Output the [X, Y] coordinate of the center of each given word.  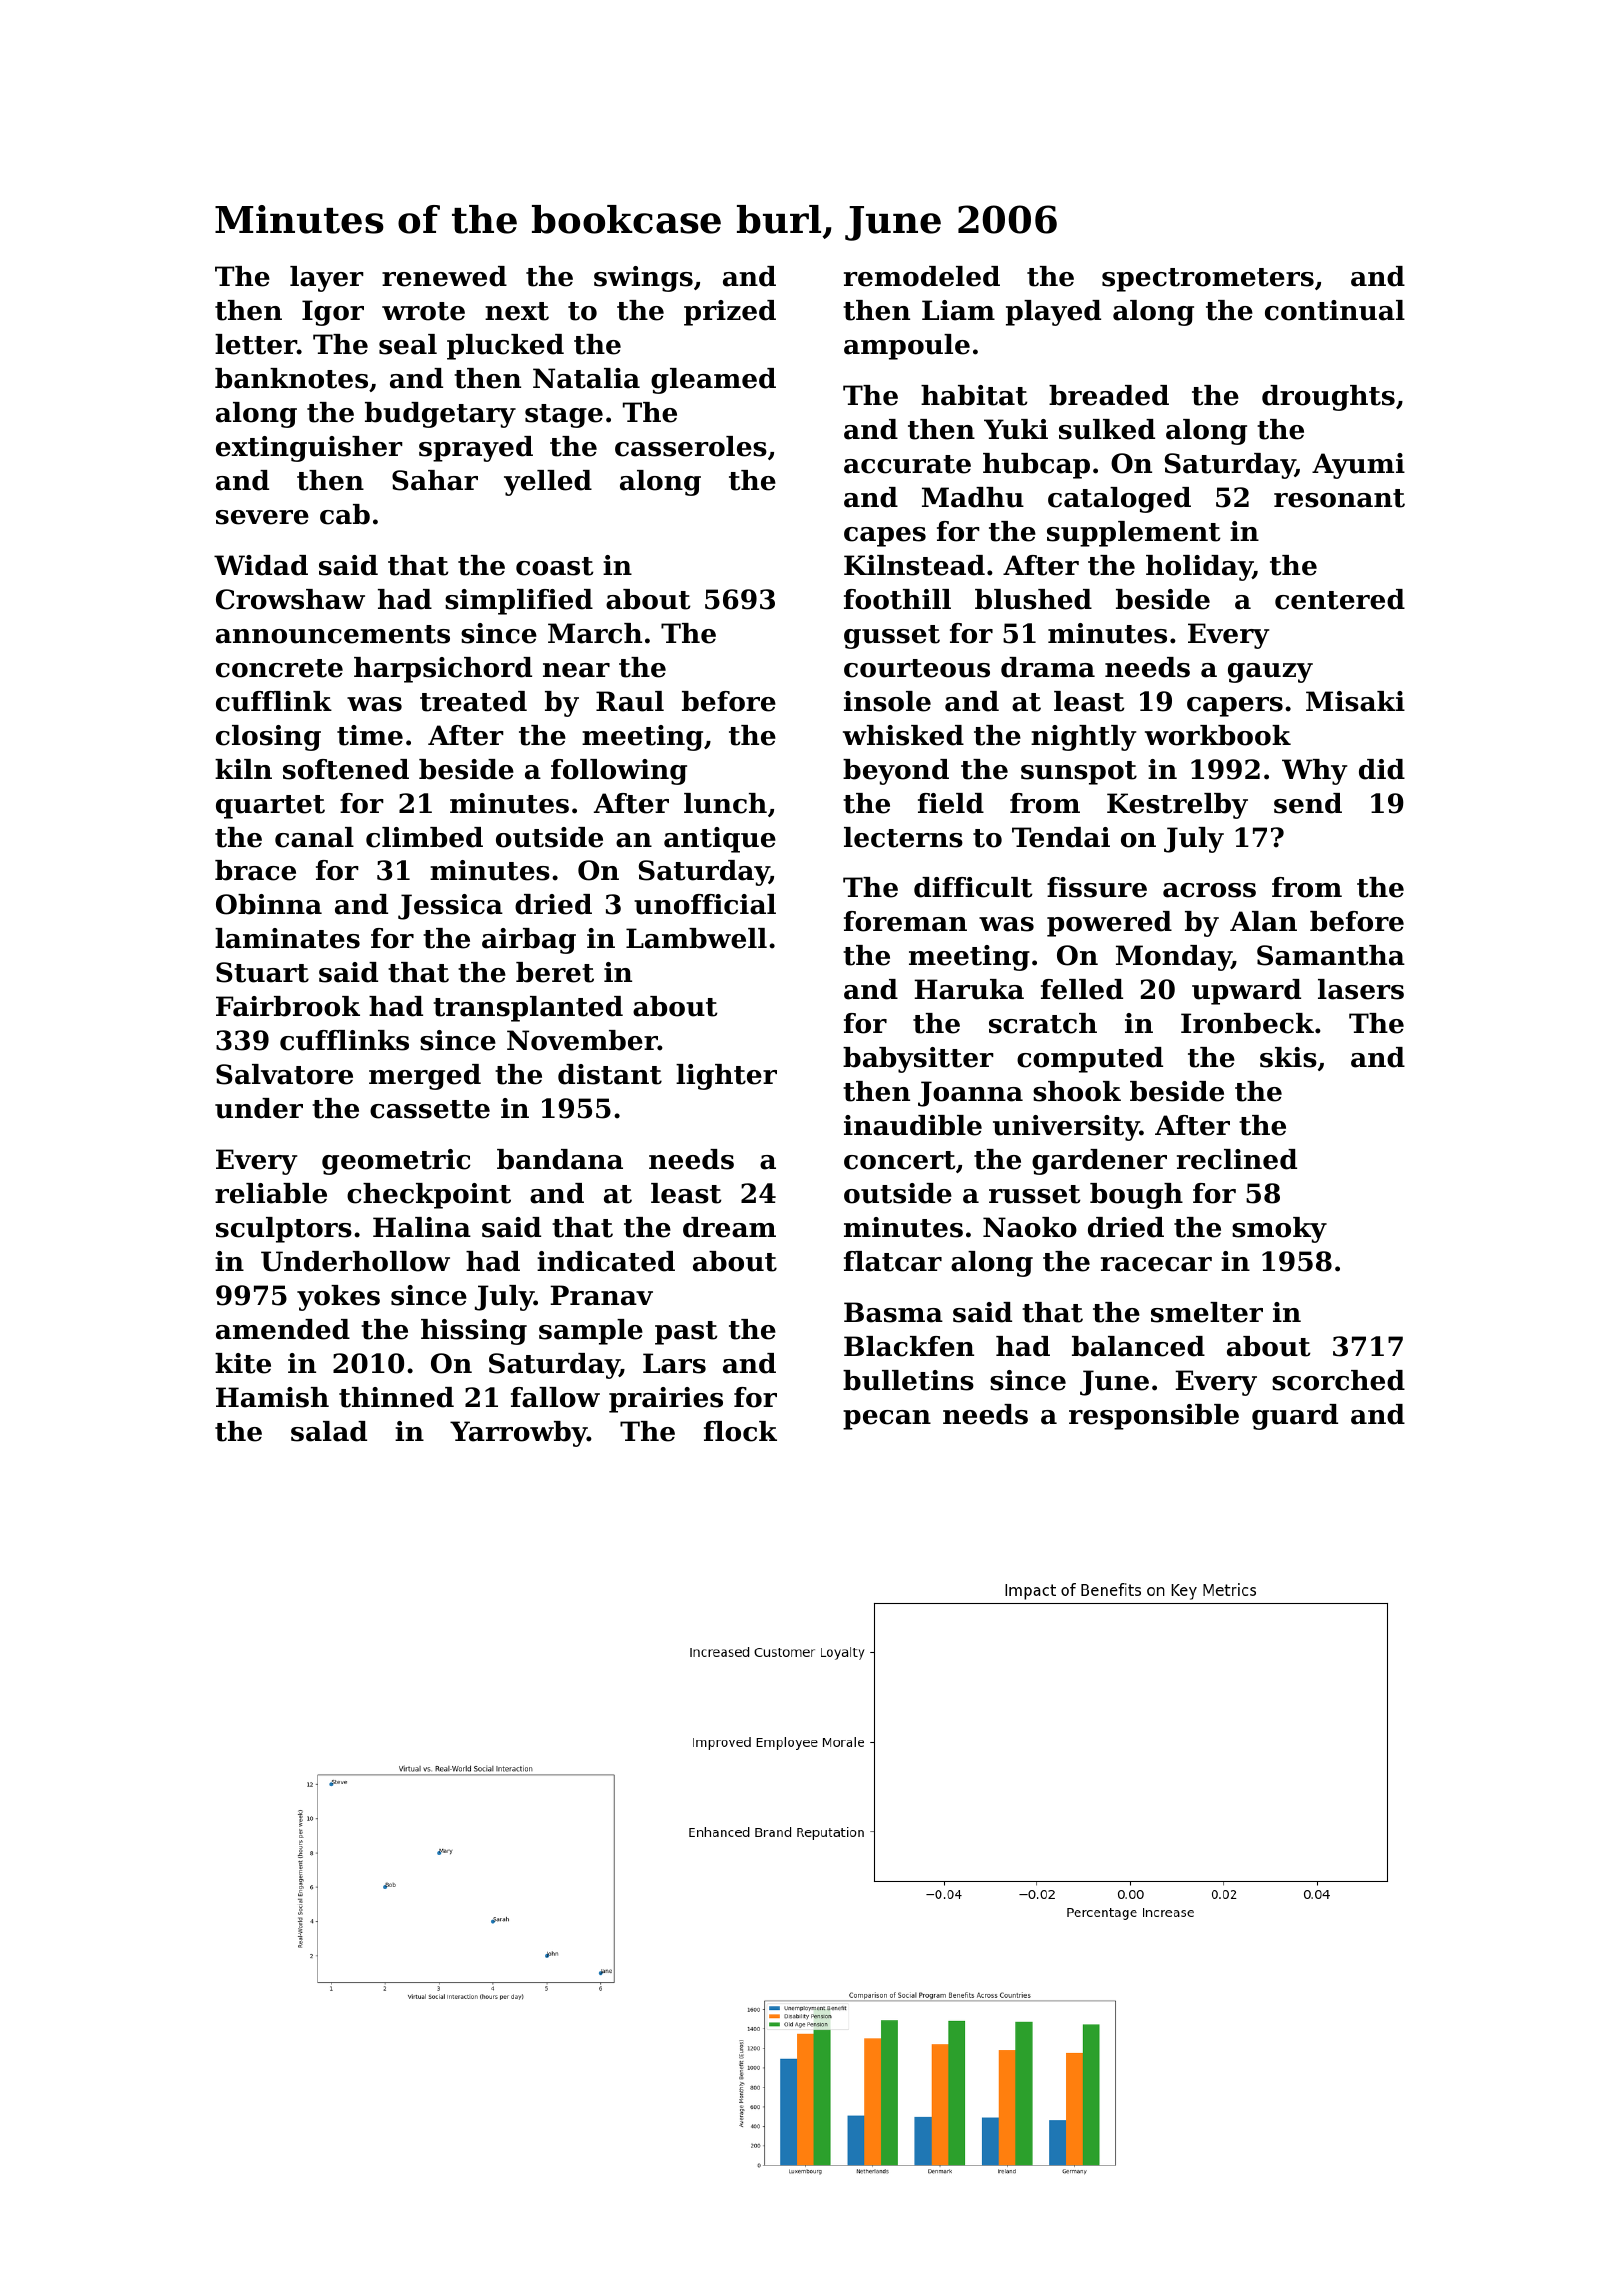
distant [610, 1074]
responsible [1154, 1417]
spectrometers [1208, 280]
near [576, 670]
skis [1288, 1057]
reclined [1237, 1159]
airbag [529, 941]
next [517, 311]
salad [329, 1431]
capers [1235, 707]
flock [740, 1431]
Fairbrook [288, 1006]
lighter [726, 1077]
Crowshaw [290, 599]
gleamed [713, 381]
